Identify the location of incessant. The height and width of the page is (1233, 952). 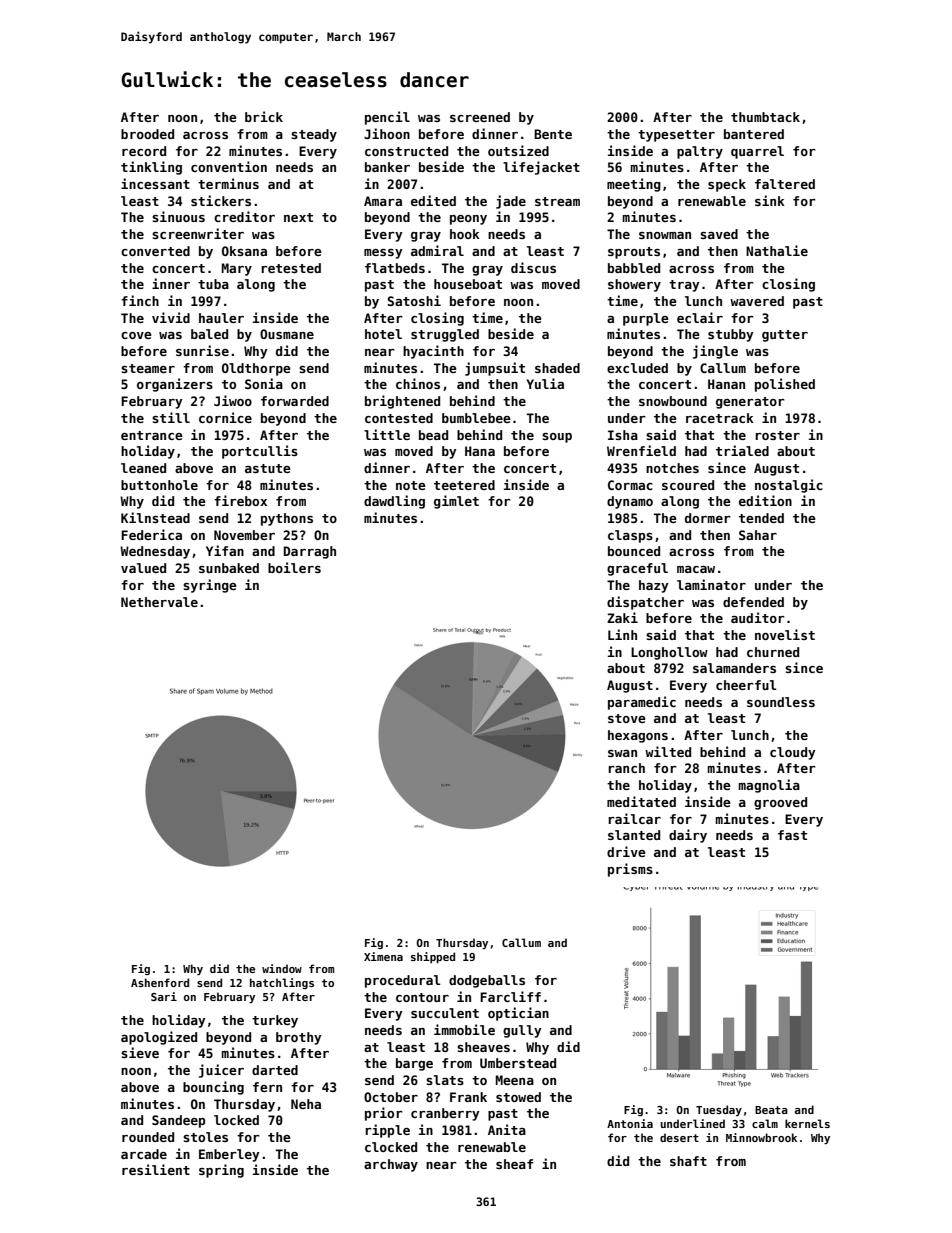
(155, 183).
